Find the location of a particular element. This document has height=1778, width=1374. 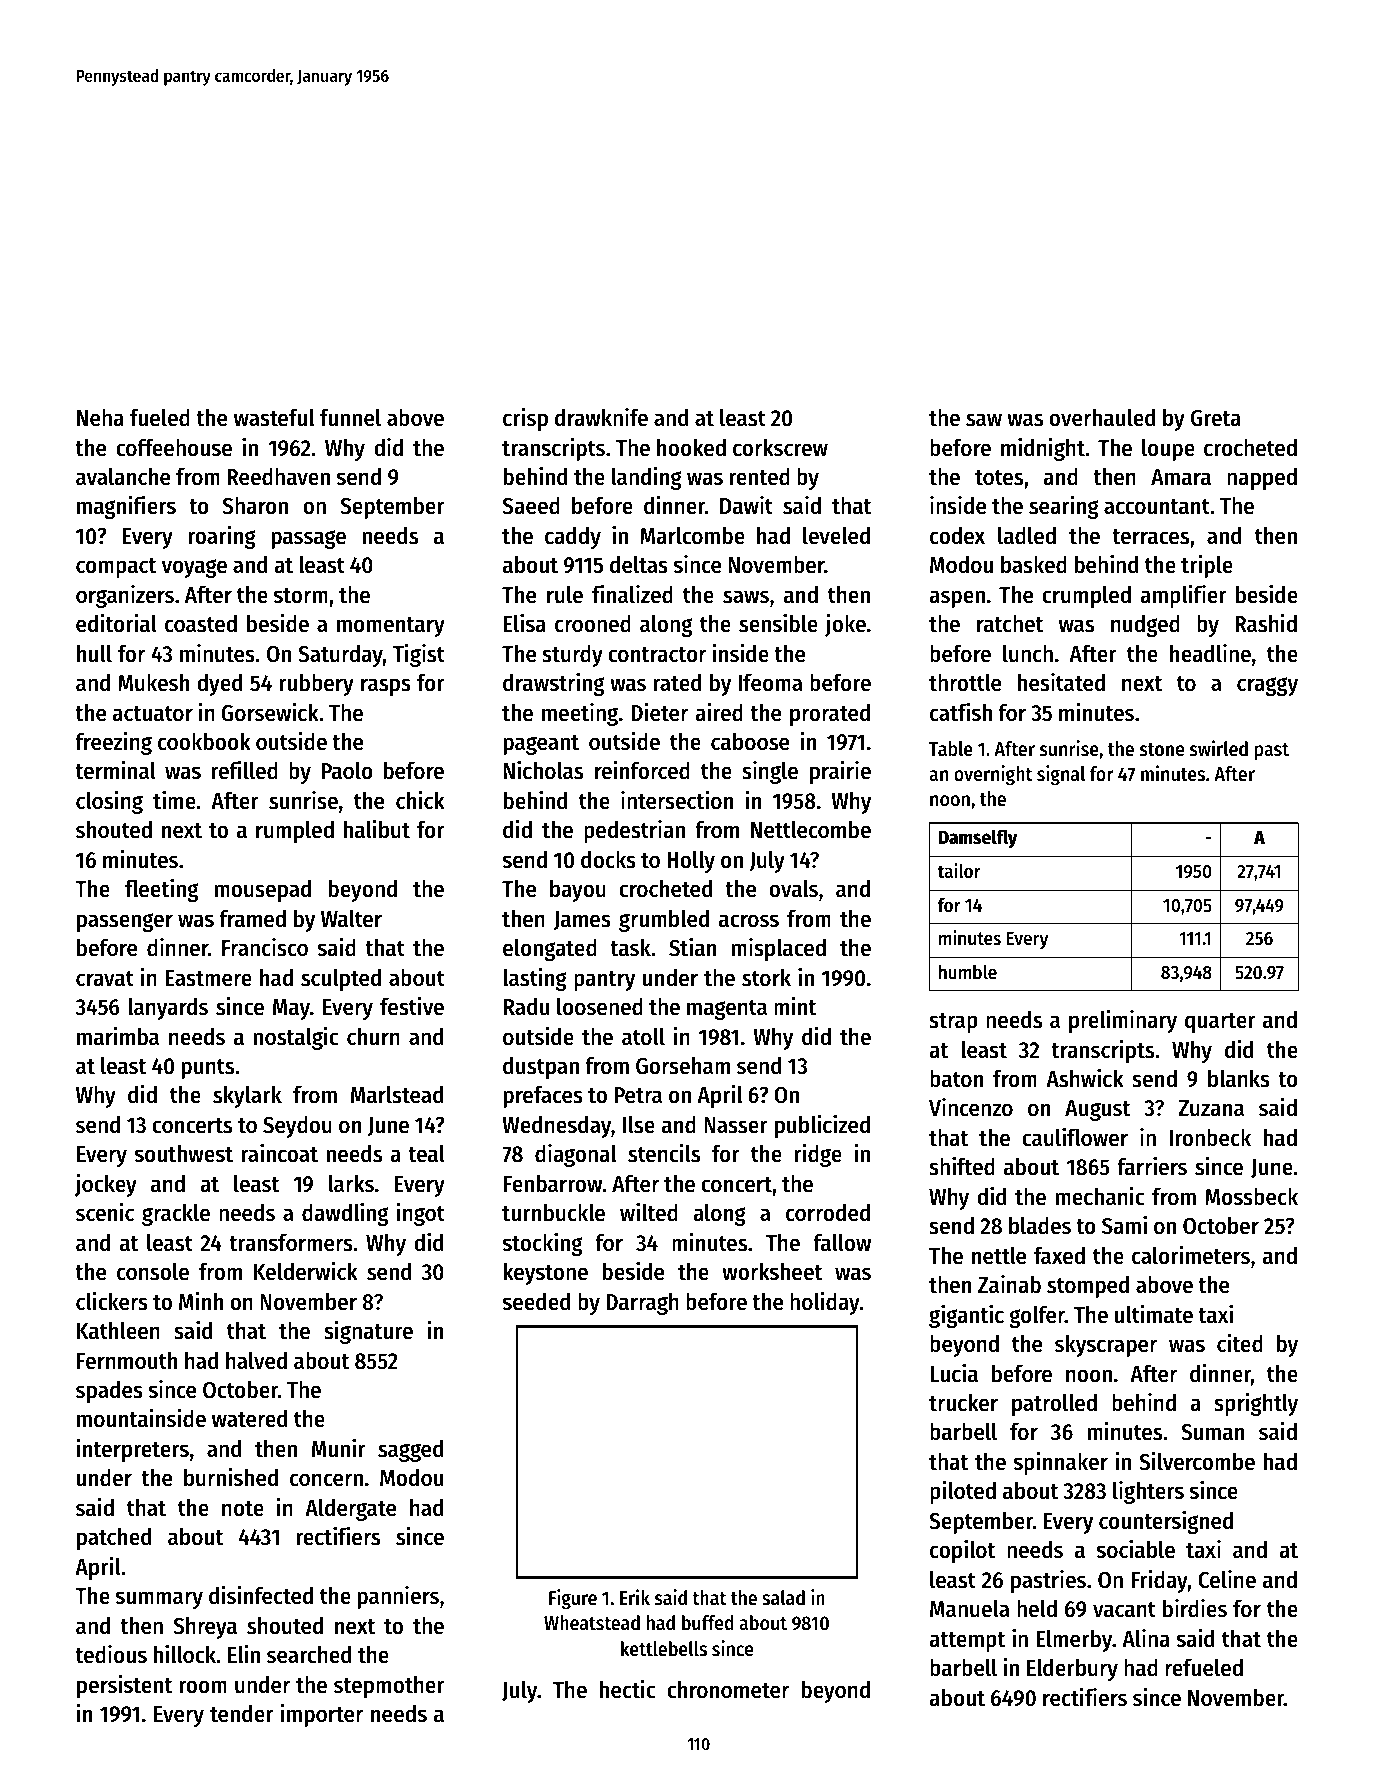

leveled is located at coordinates (836, 535).
